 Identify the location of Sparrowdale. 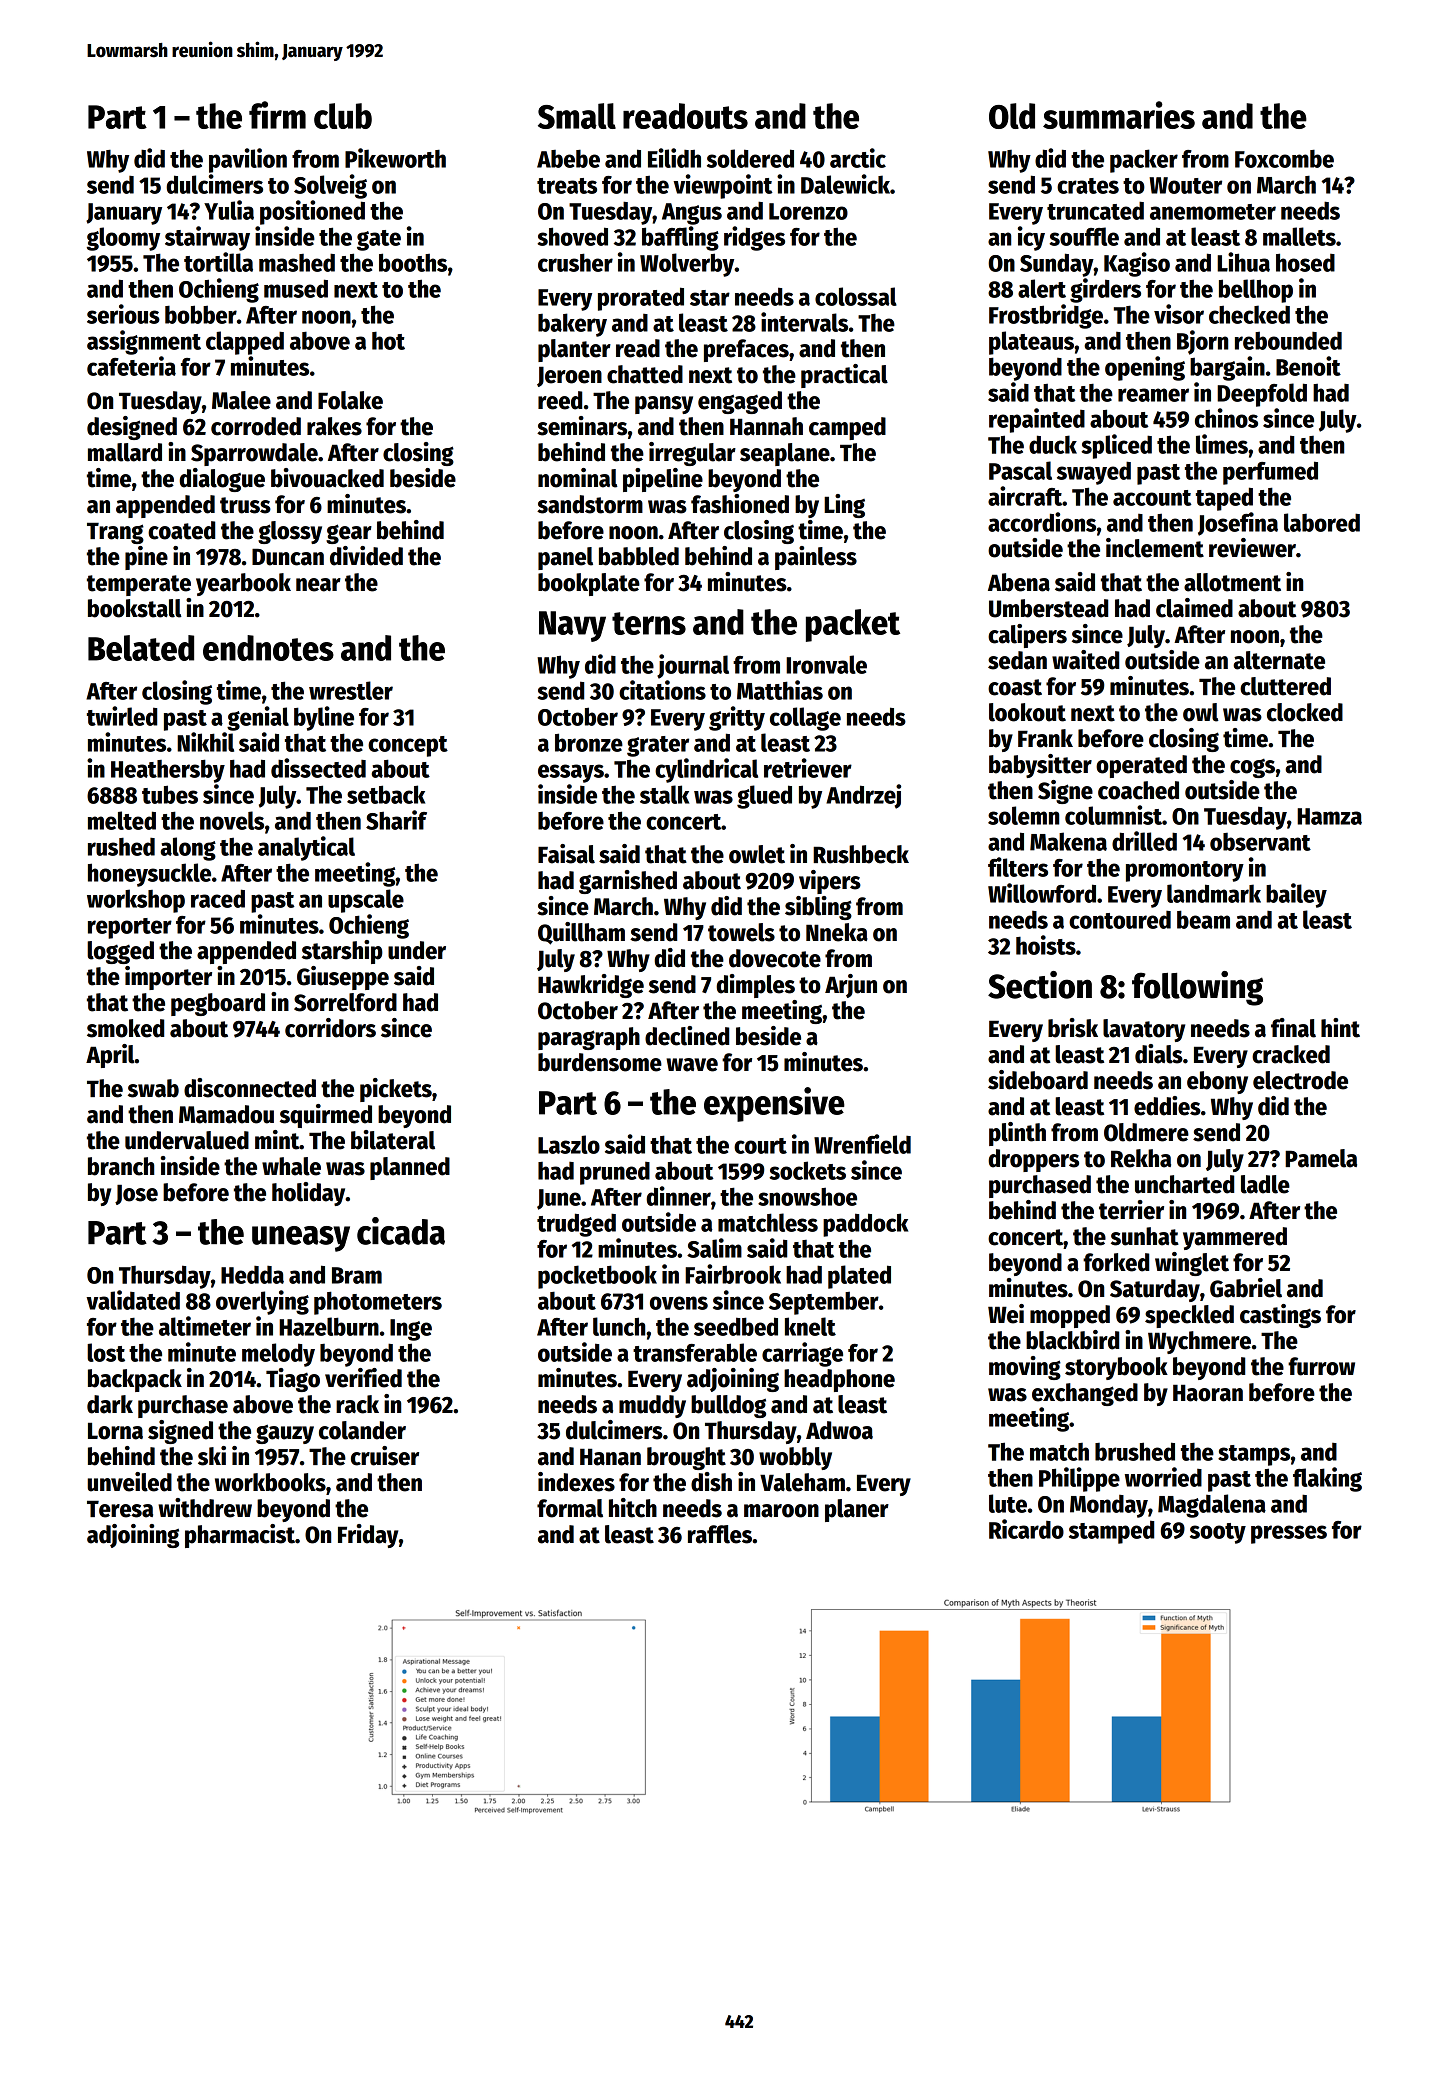
(254, 454).
